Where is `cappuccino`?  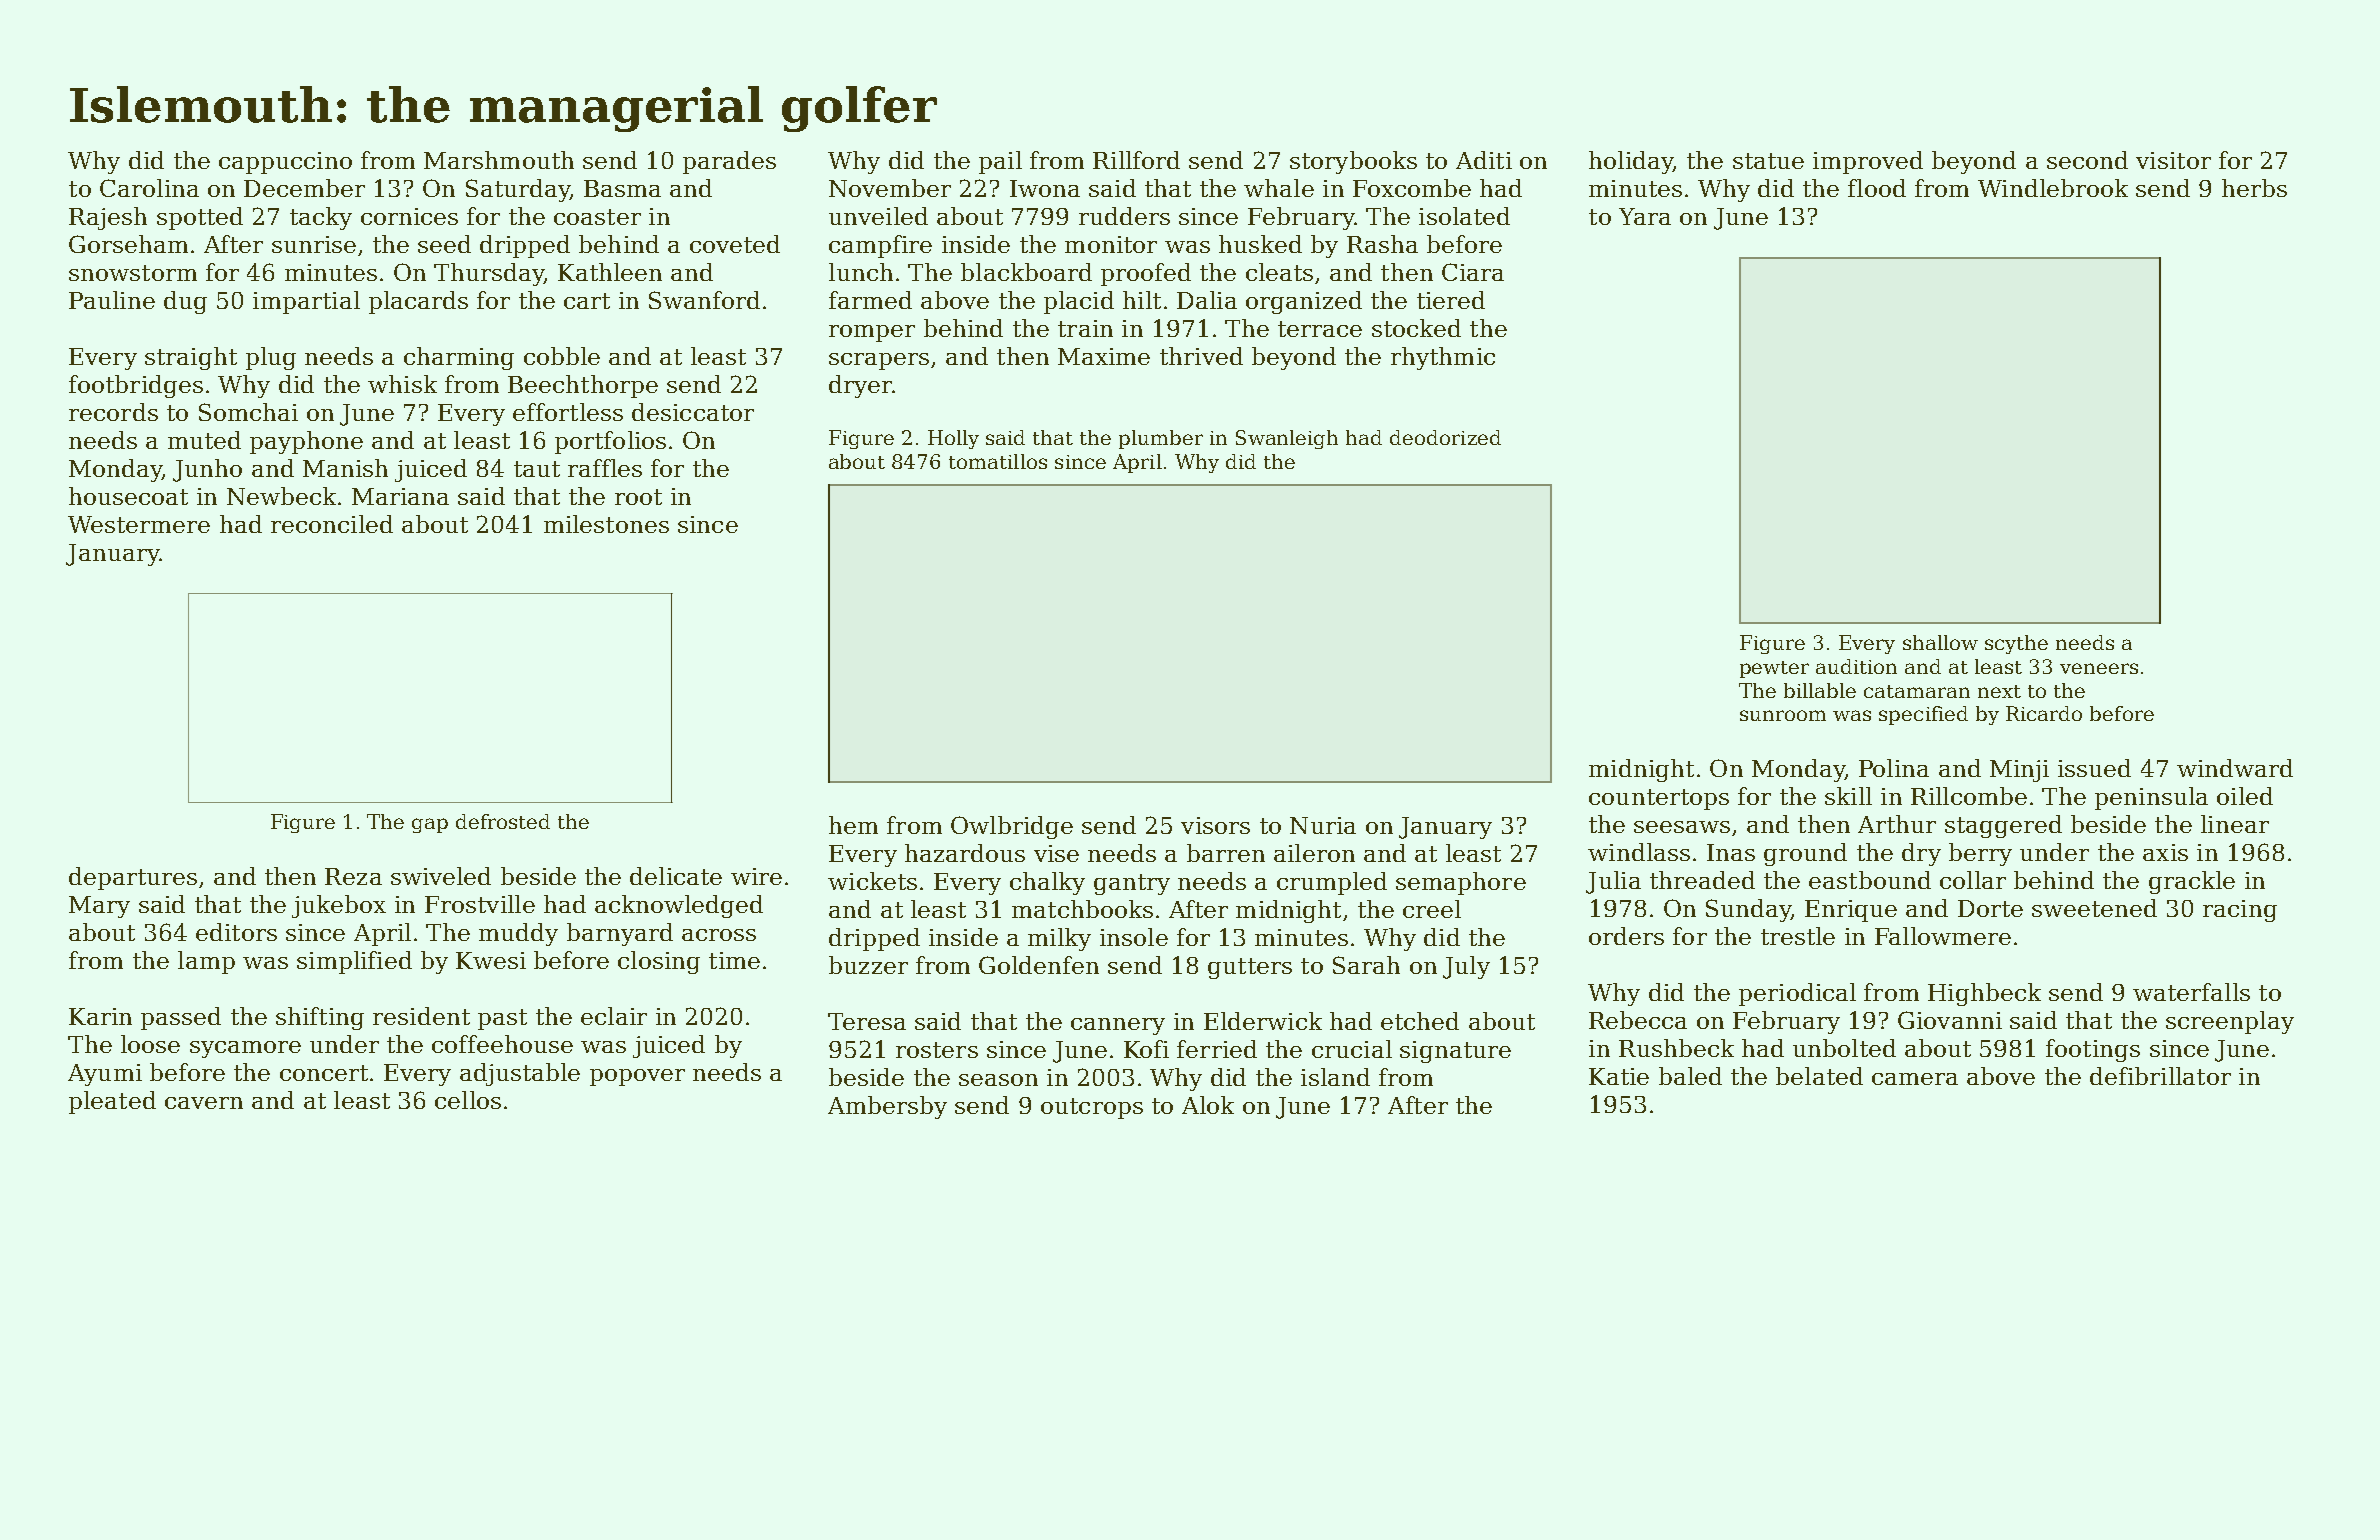
cappuccino is located at coordinates (285, 163).
